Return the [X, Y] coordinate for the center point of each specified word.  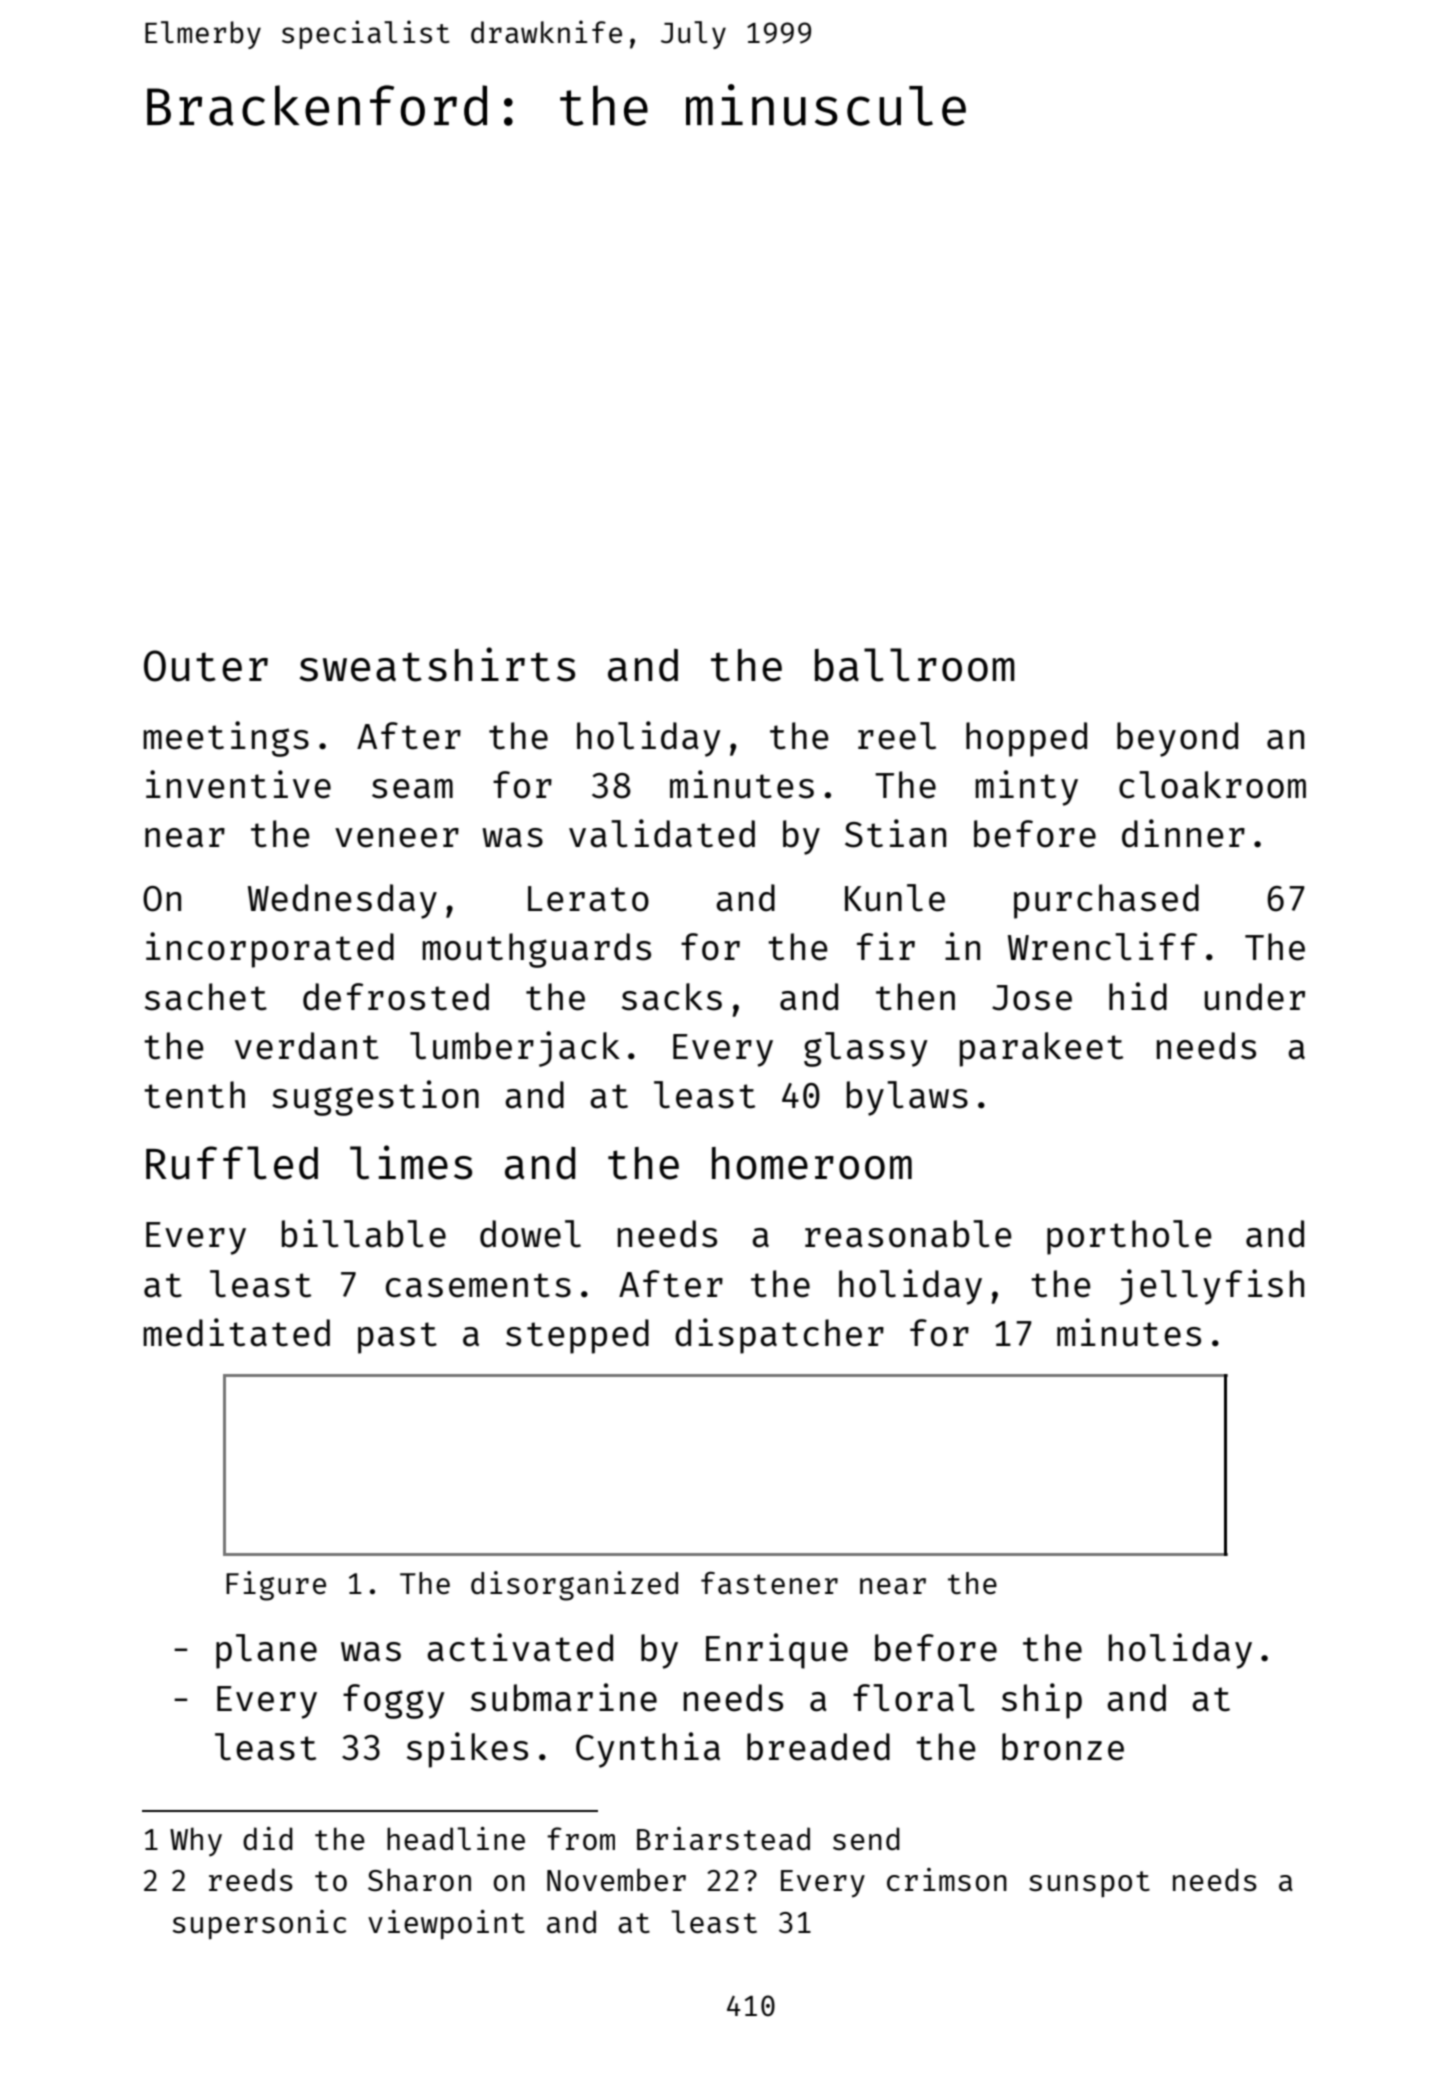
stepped [577, 1336]
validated [662, 833]
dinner [1183, 833]
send [866, 1838]
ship [1042, 1701]
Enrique [777, 1651]
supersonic [259, 1924]
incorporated [270, 950]
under [1255, 997]
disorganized [574, 1586]
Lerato [588, 899]
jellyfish [1212, 1287]
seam [412, 789]
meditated [236, 1332]
